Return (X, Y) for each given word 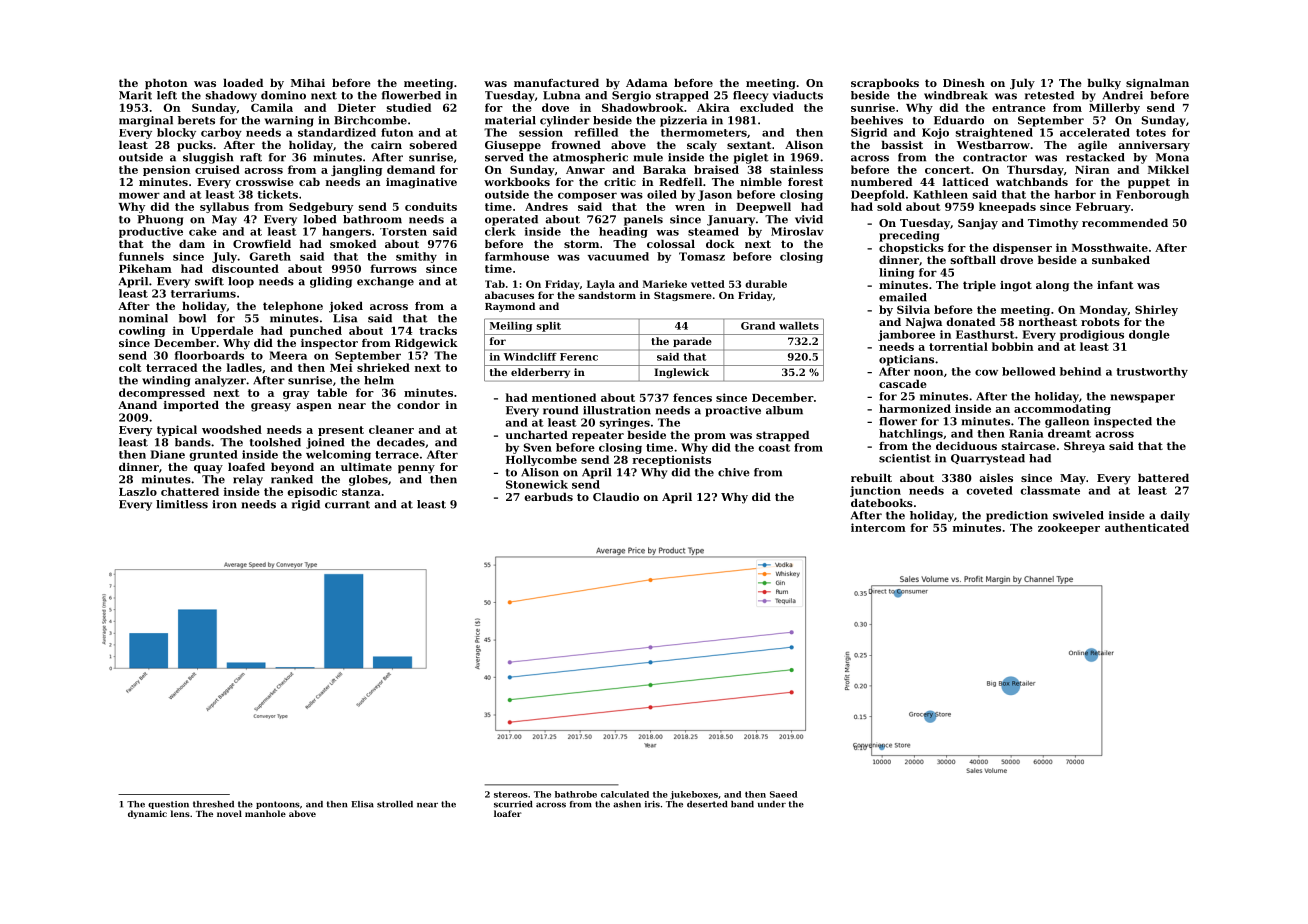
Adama (647, 82)
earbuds (549, 496)
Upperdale (222, 331)
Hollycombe (541, 460)
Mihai (308, 82)
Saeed (783, 794)
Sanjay (978, 224)
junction (875, 491)
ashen (627, 804)
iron (225, 504)
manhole (265, 813)
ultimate (366, 466)
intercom (878, 527)
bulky (1104, 84)
